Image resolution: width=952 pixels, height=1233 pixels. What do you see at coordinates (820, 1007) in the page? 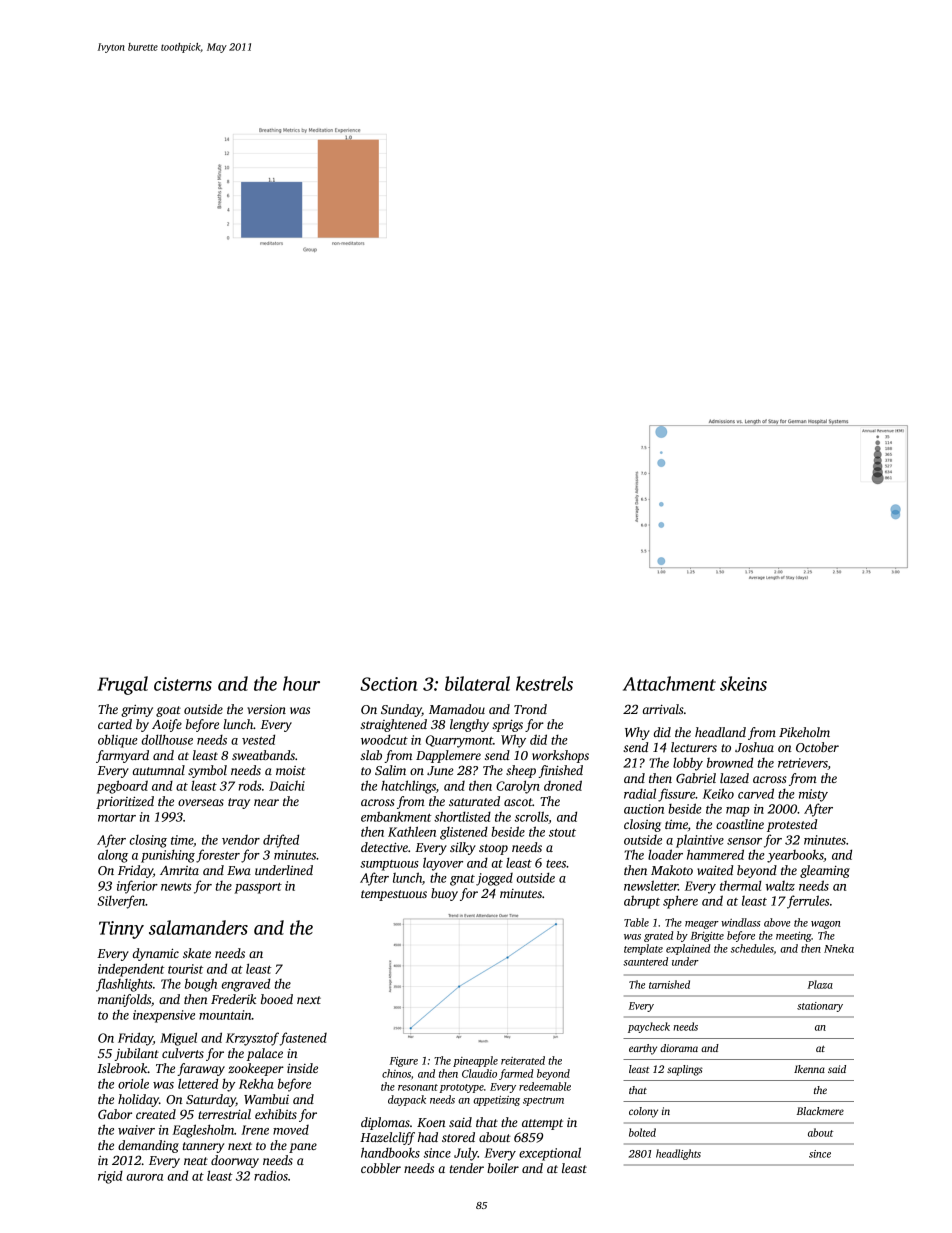
I see `stationary` at bounding box center [820, 1007].
